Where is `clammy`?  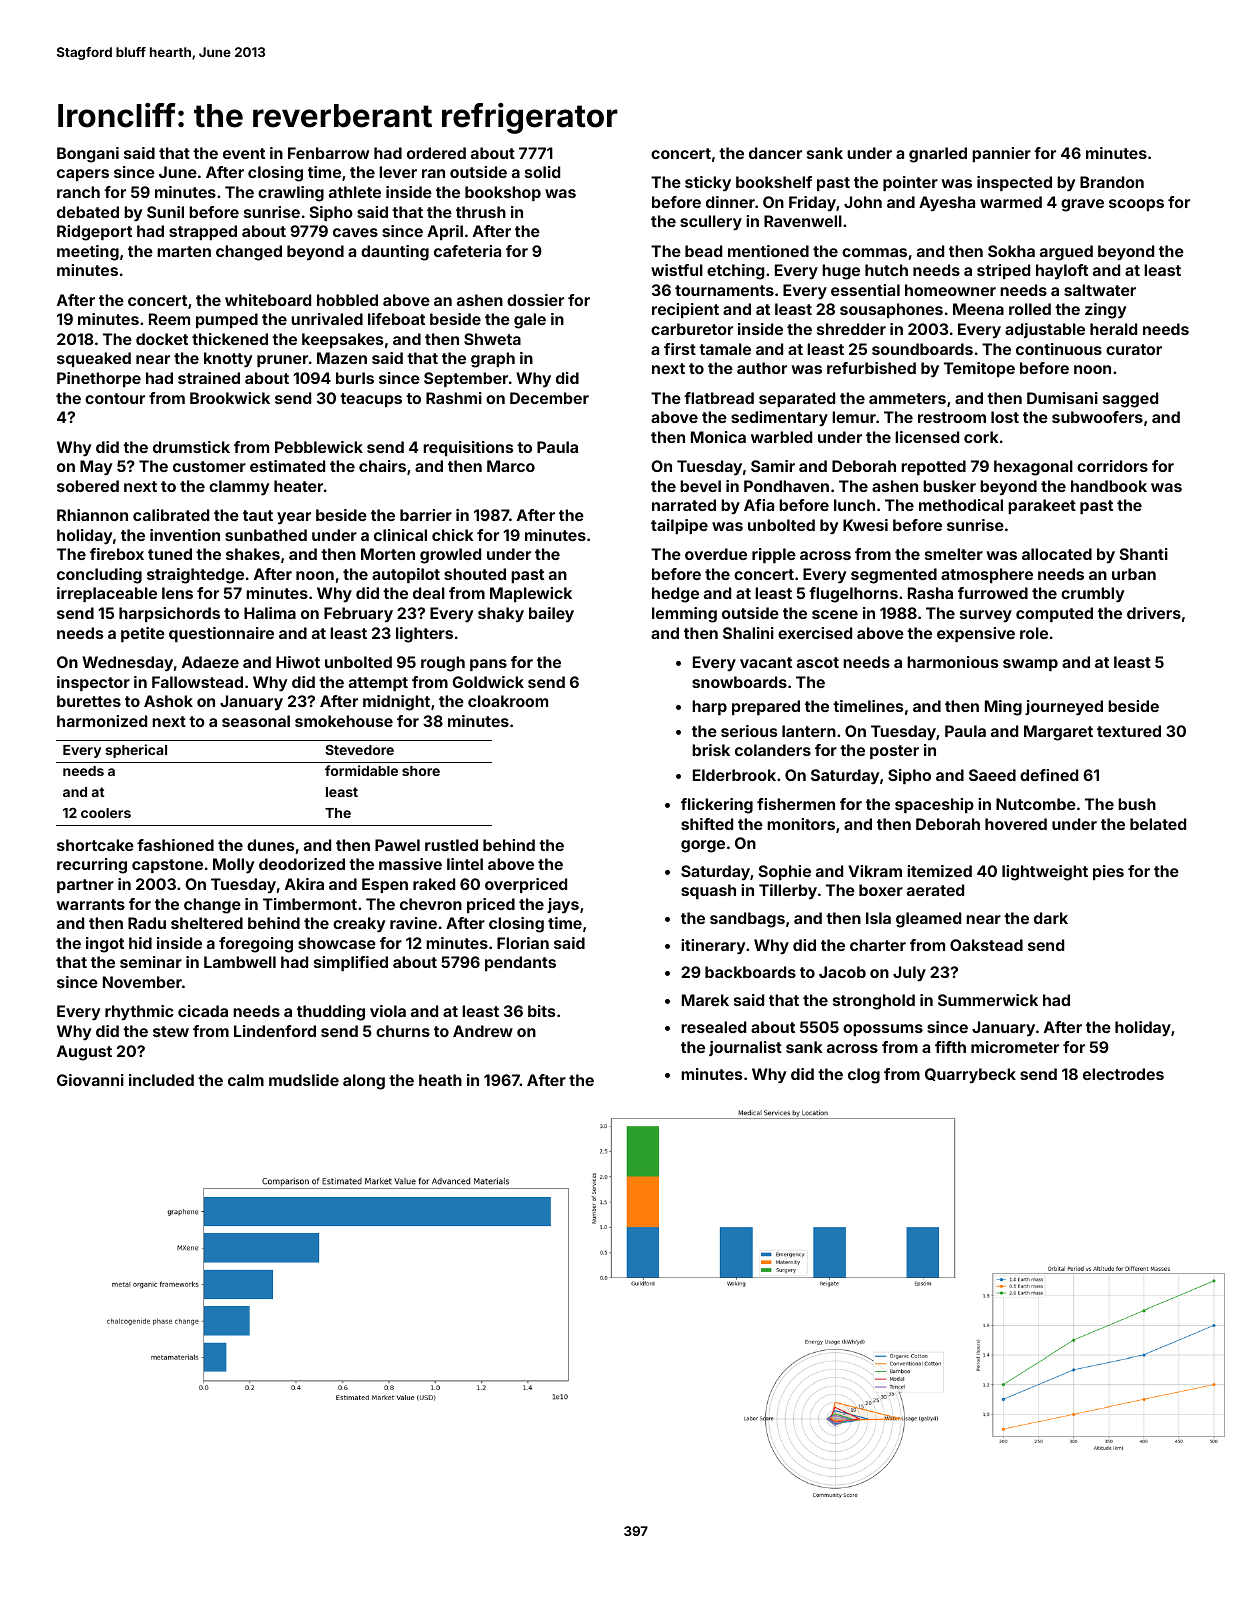 clammy is located at coordinates (239, 488).
